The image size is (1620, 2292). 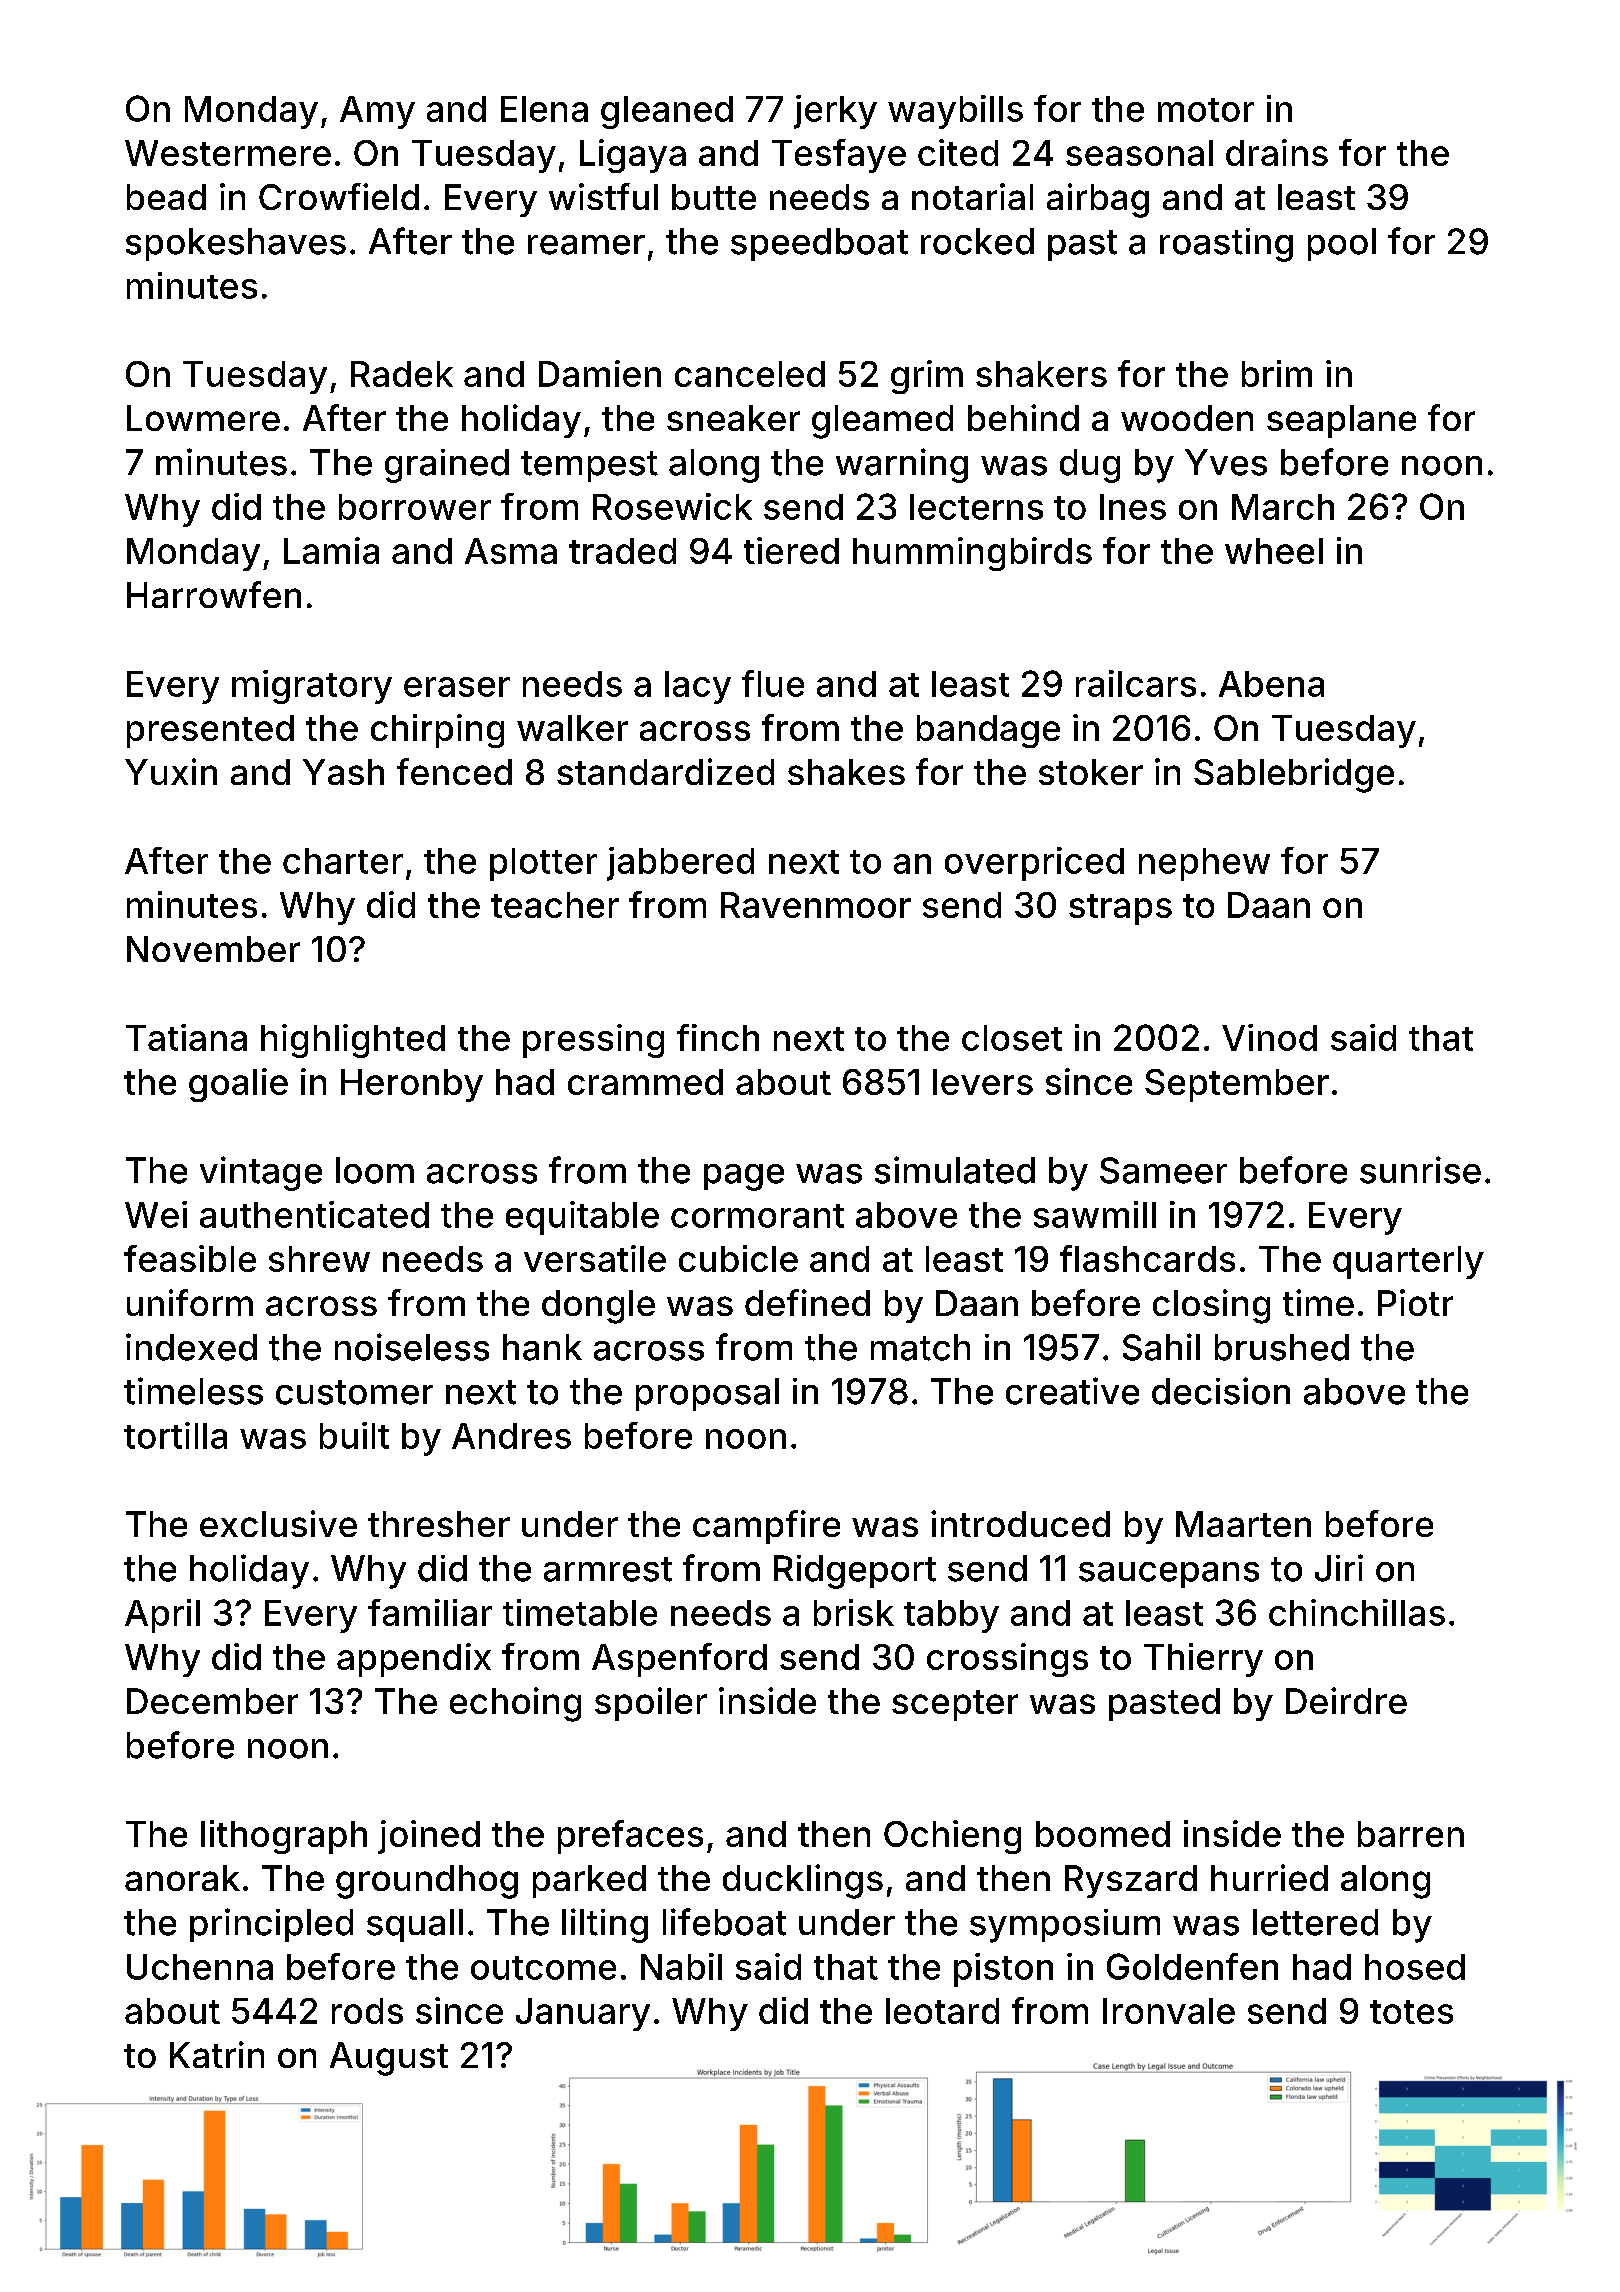 What do you see at coordinates (203, 418) in the screenshot?
I see `Lowmere` at bounding box center [203, 418].
